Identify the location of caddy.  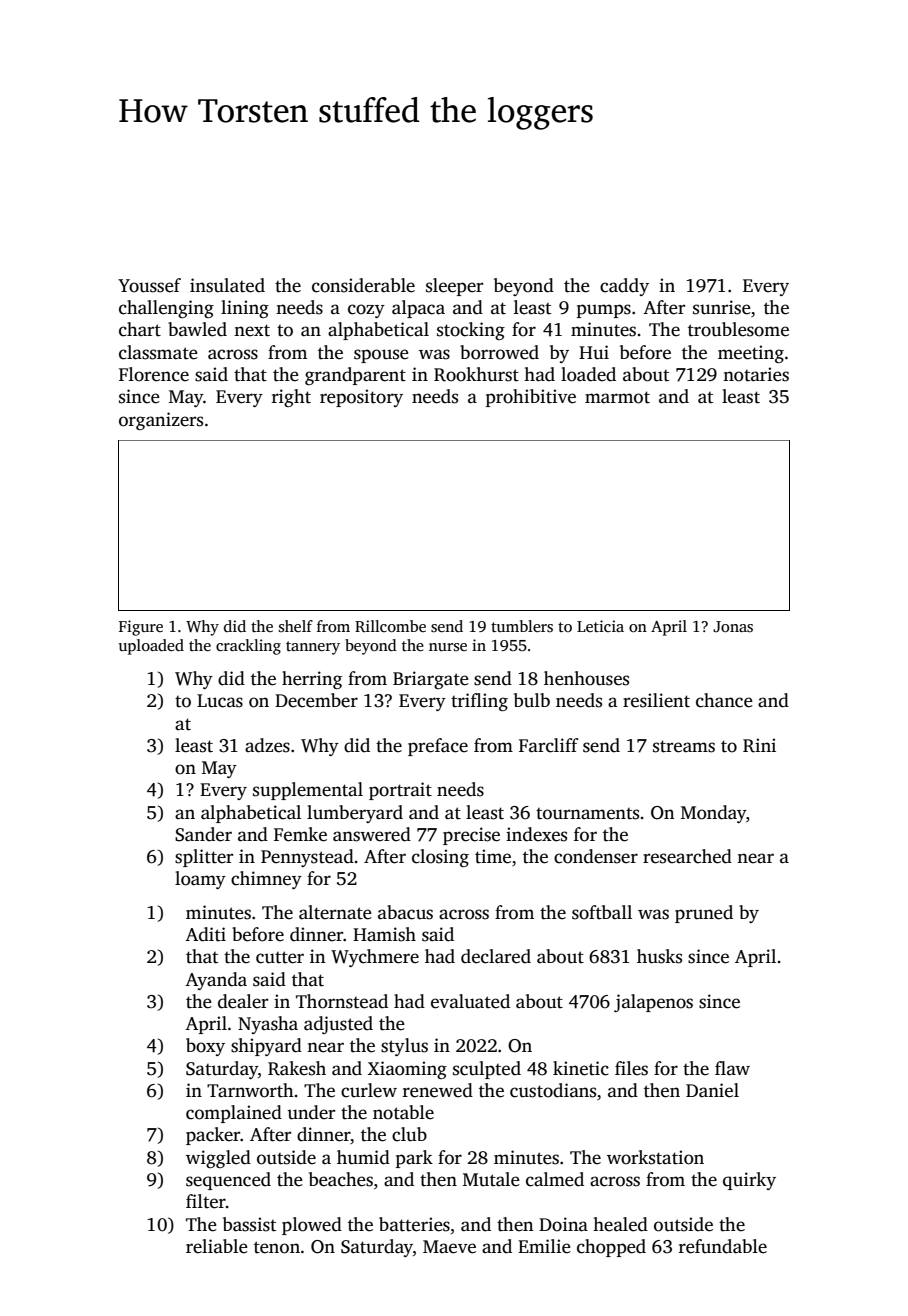
(624, 287).
